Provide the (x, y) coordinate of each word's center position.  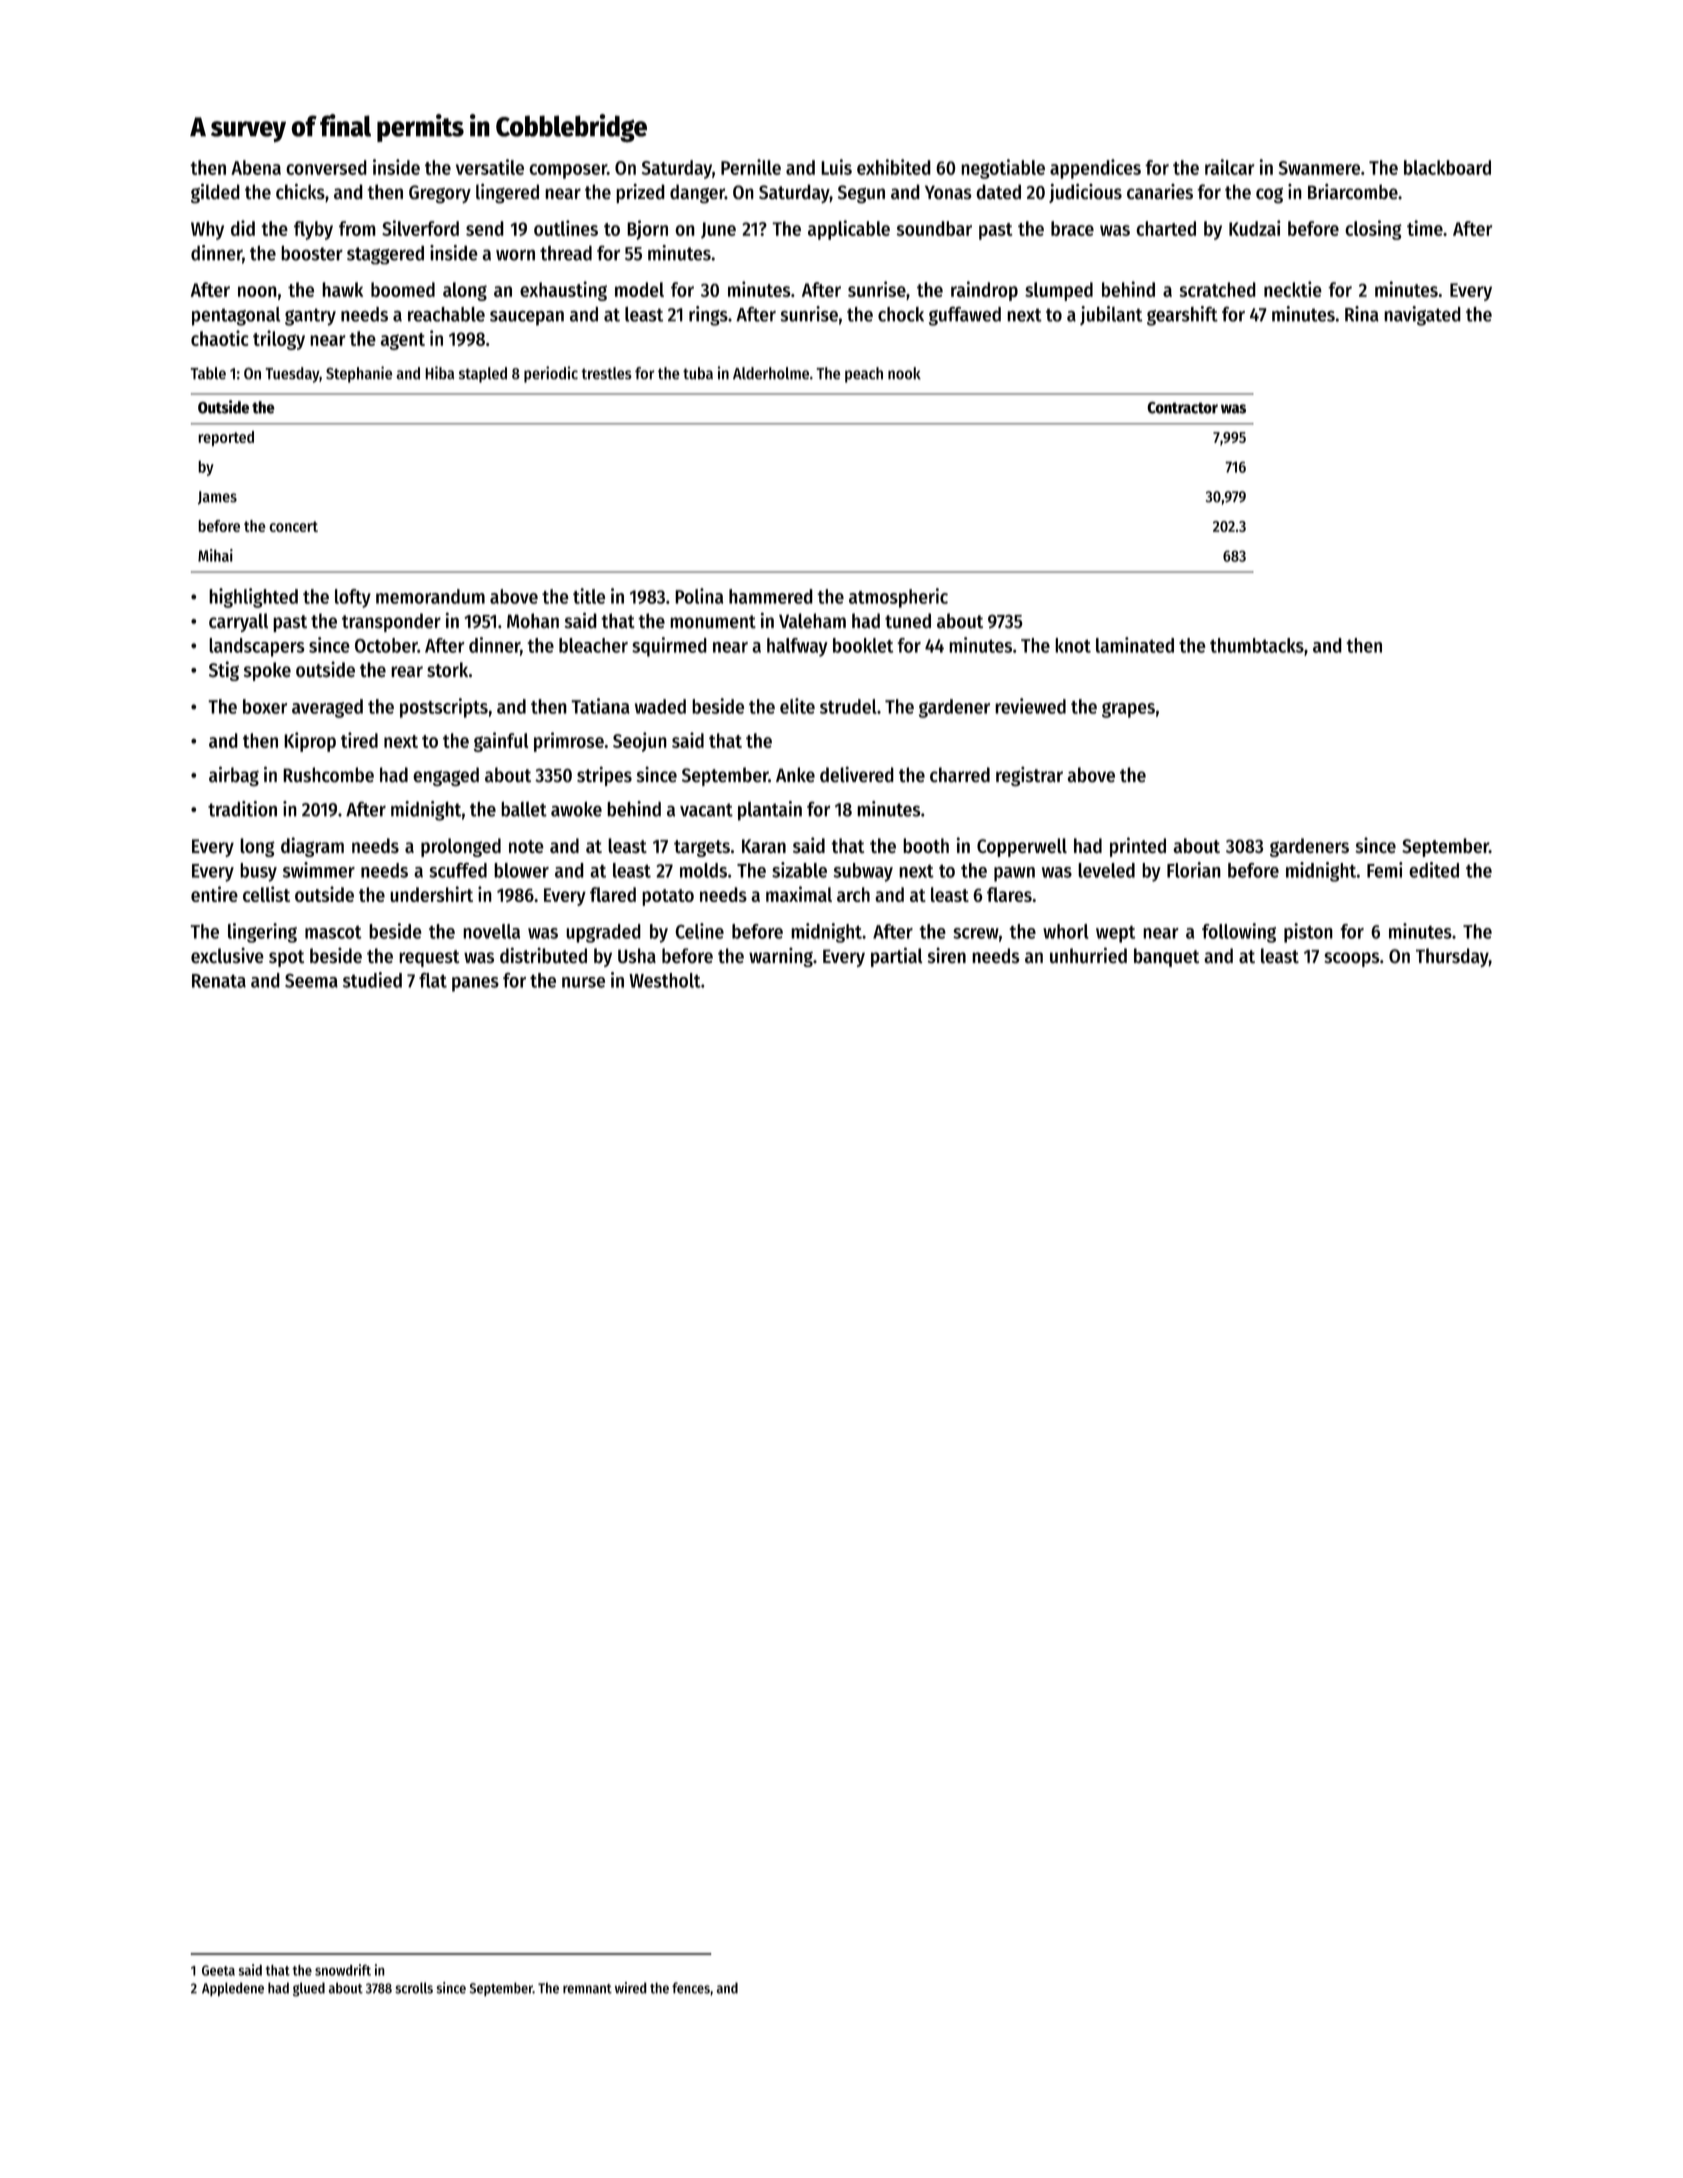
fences (691, 1988)
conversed (326, 167)
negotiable (1003, 169)
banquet (1166, 957)
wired (631, 1988)
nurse (583, 982)
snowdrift (343, 1970)
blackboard (1447, 167)
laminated (1135, 645)
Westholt (665, 980)
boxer (265, 706)
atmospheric (898, 598)
